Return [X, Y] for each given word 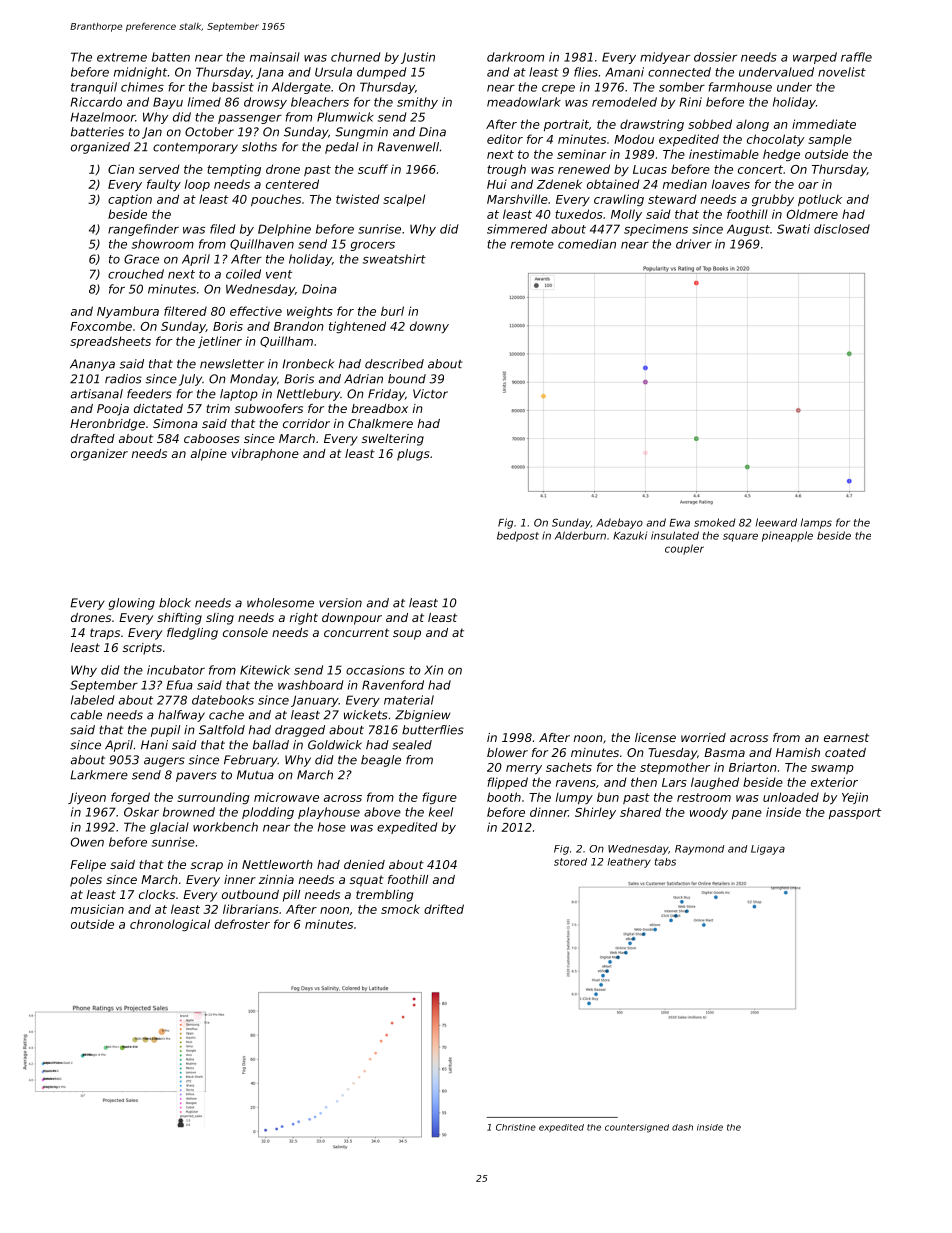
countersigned [637, 1128]
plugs [413, 455]
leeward [776, 522]
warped [815, 58]
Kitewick [265, 670]
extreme [122, 57]
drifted [444, 909]
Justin [418, 58]
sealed [412, 745]
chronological [170, 925]
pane [747, 814]
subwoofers [269, 408]
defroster [242, 924]
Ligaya [768, 850]
